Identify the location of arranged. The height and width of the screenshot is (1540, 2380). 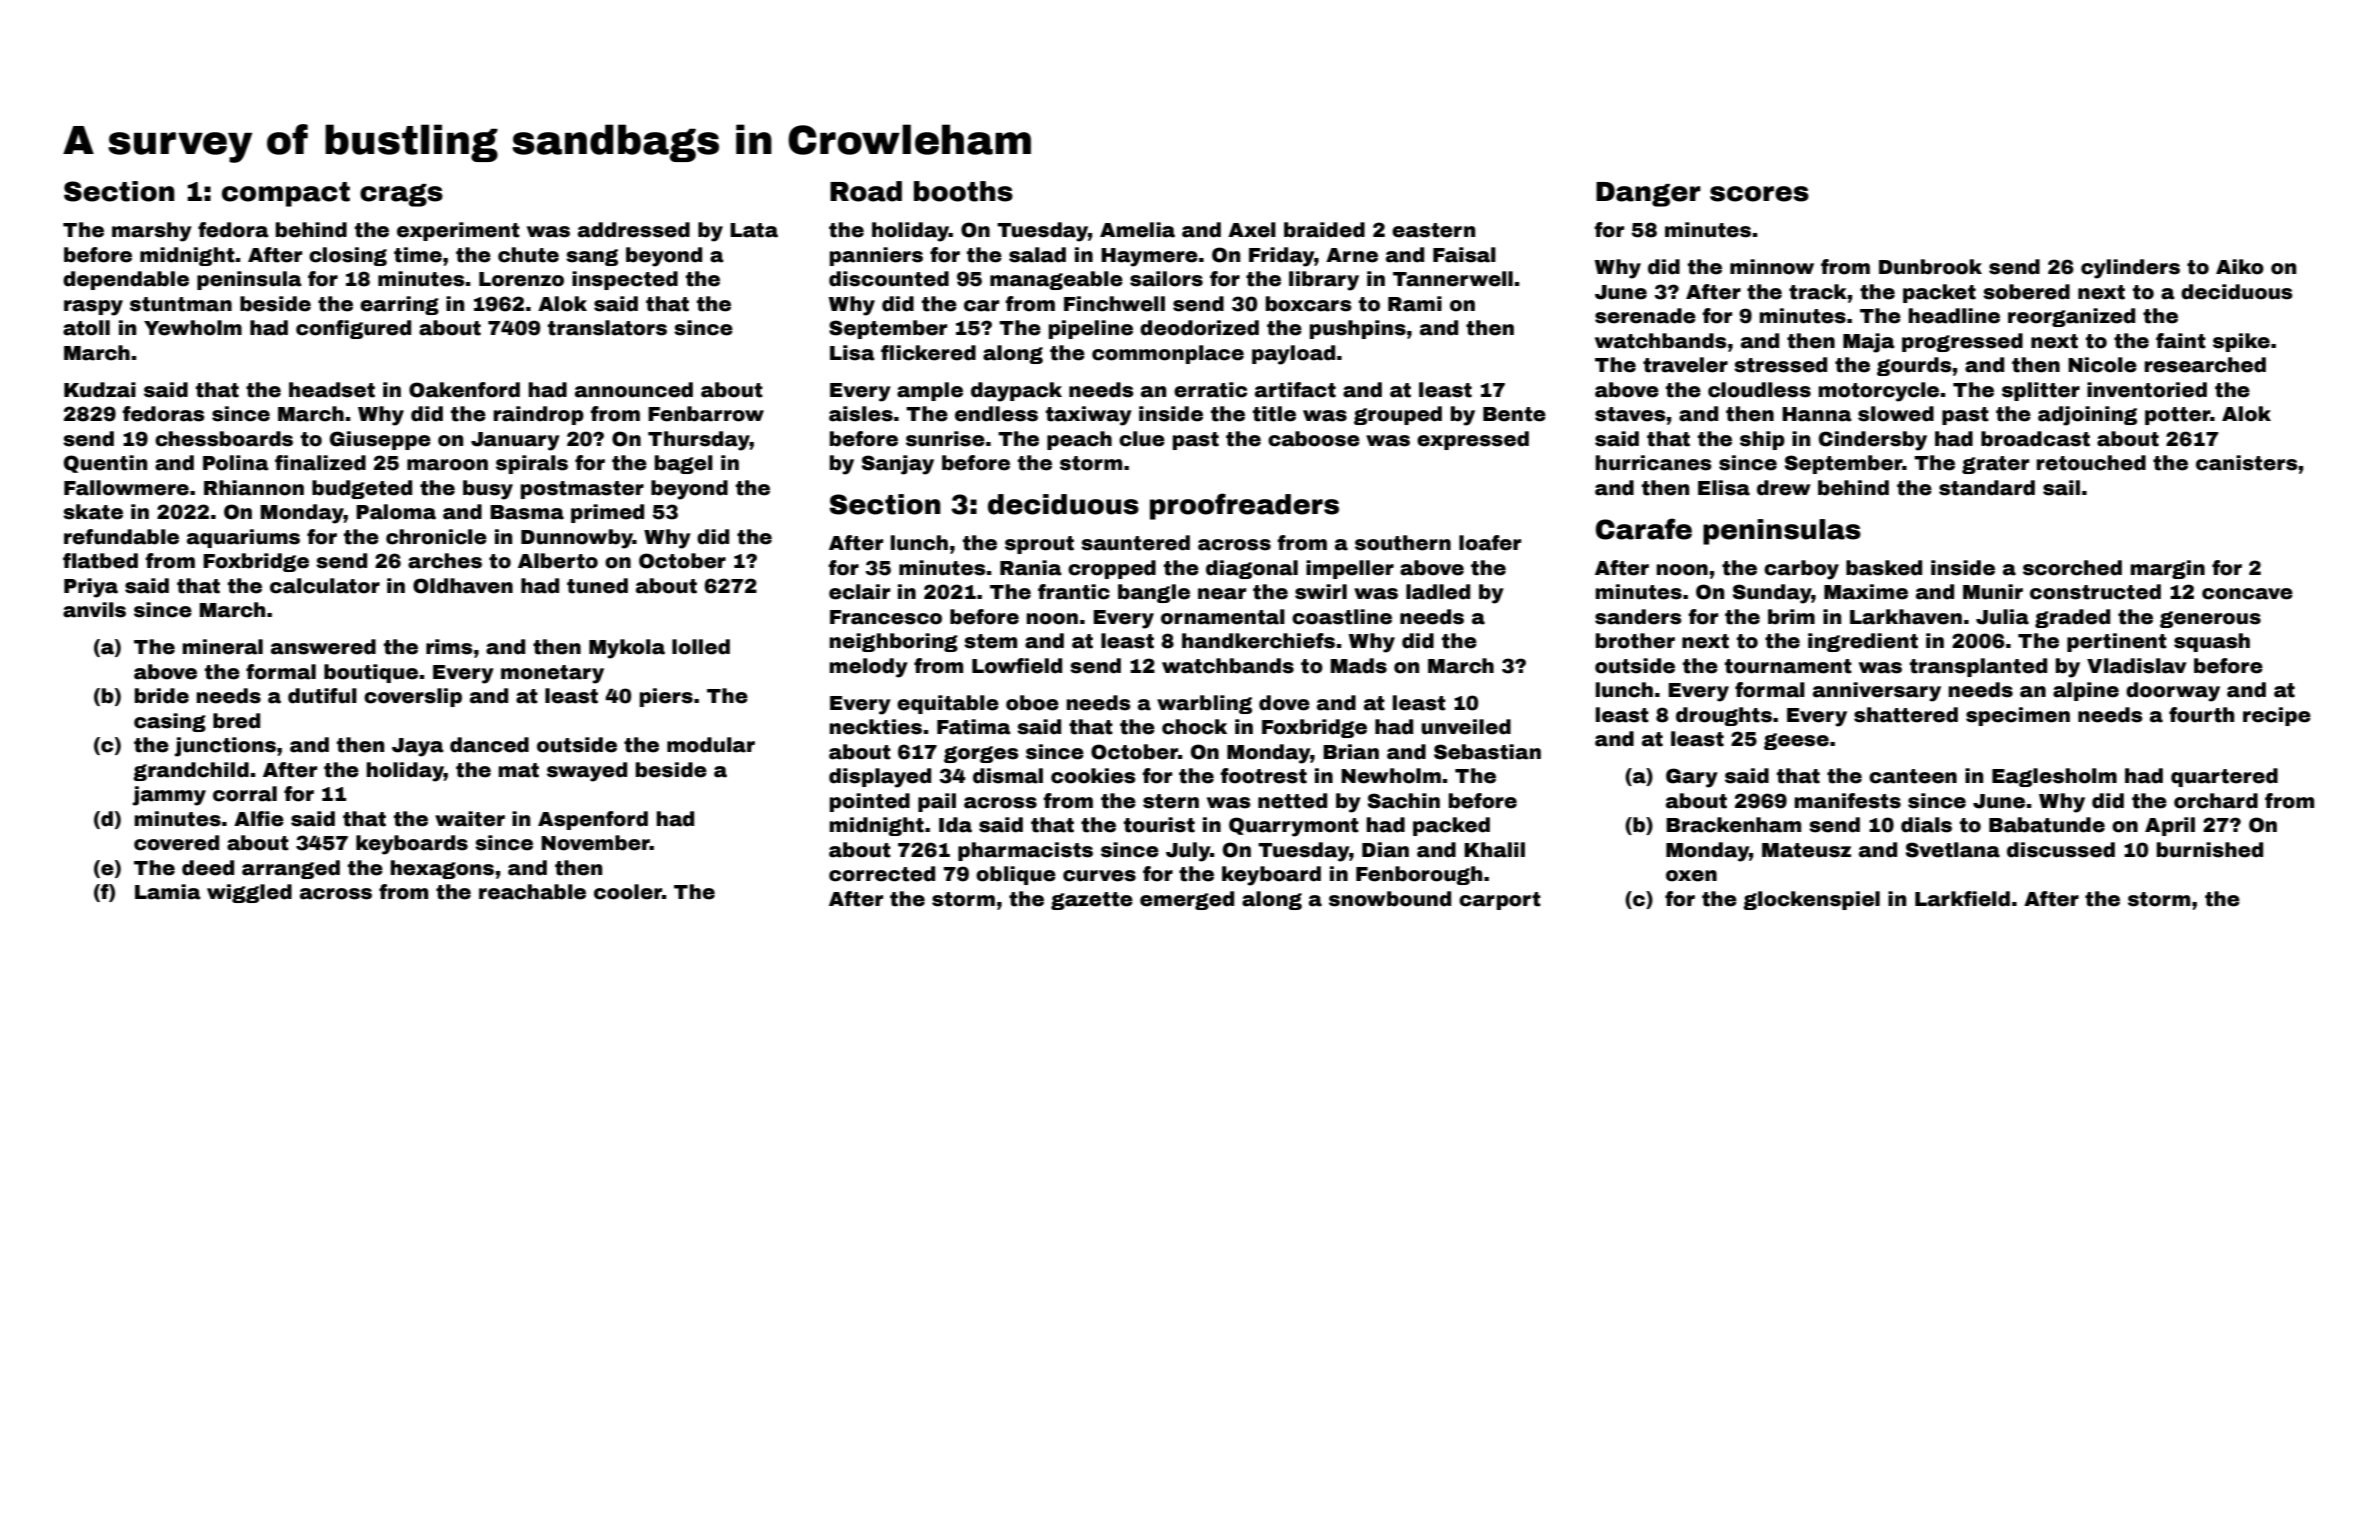
(291, 869).
